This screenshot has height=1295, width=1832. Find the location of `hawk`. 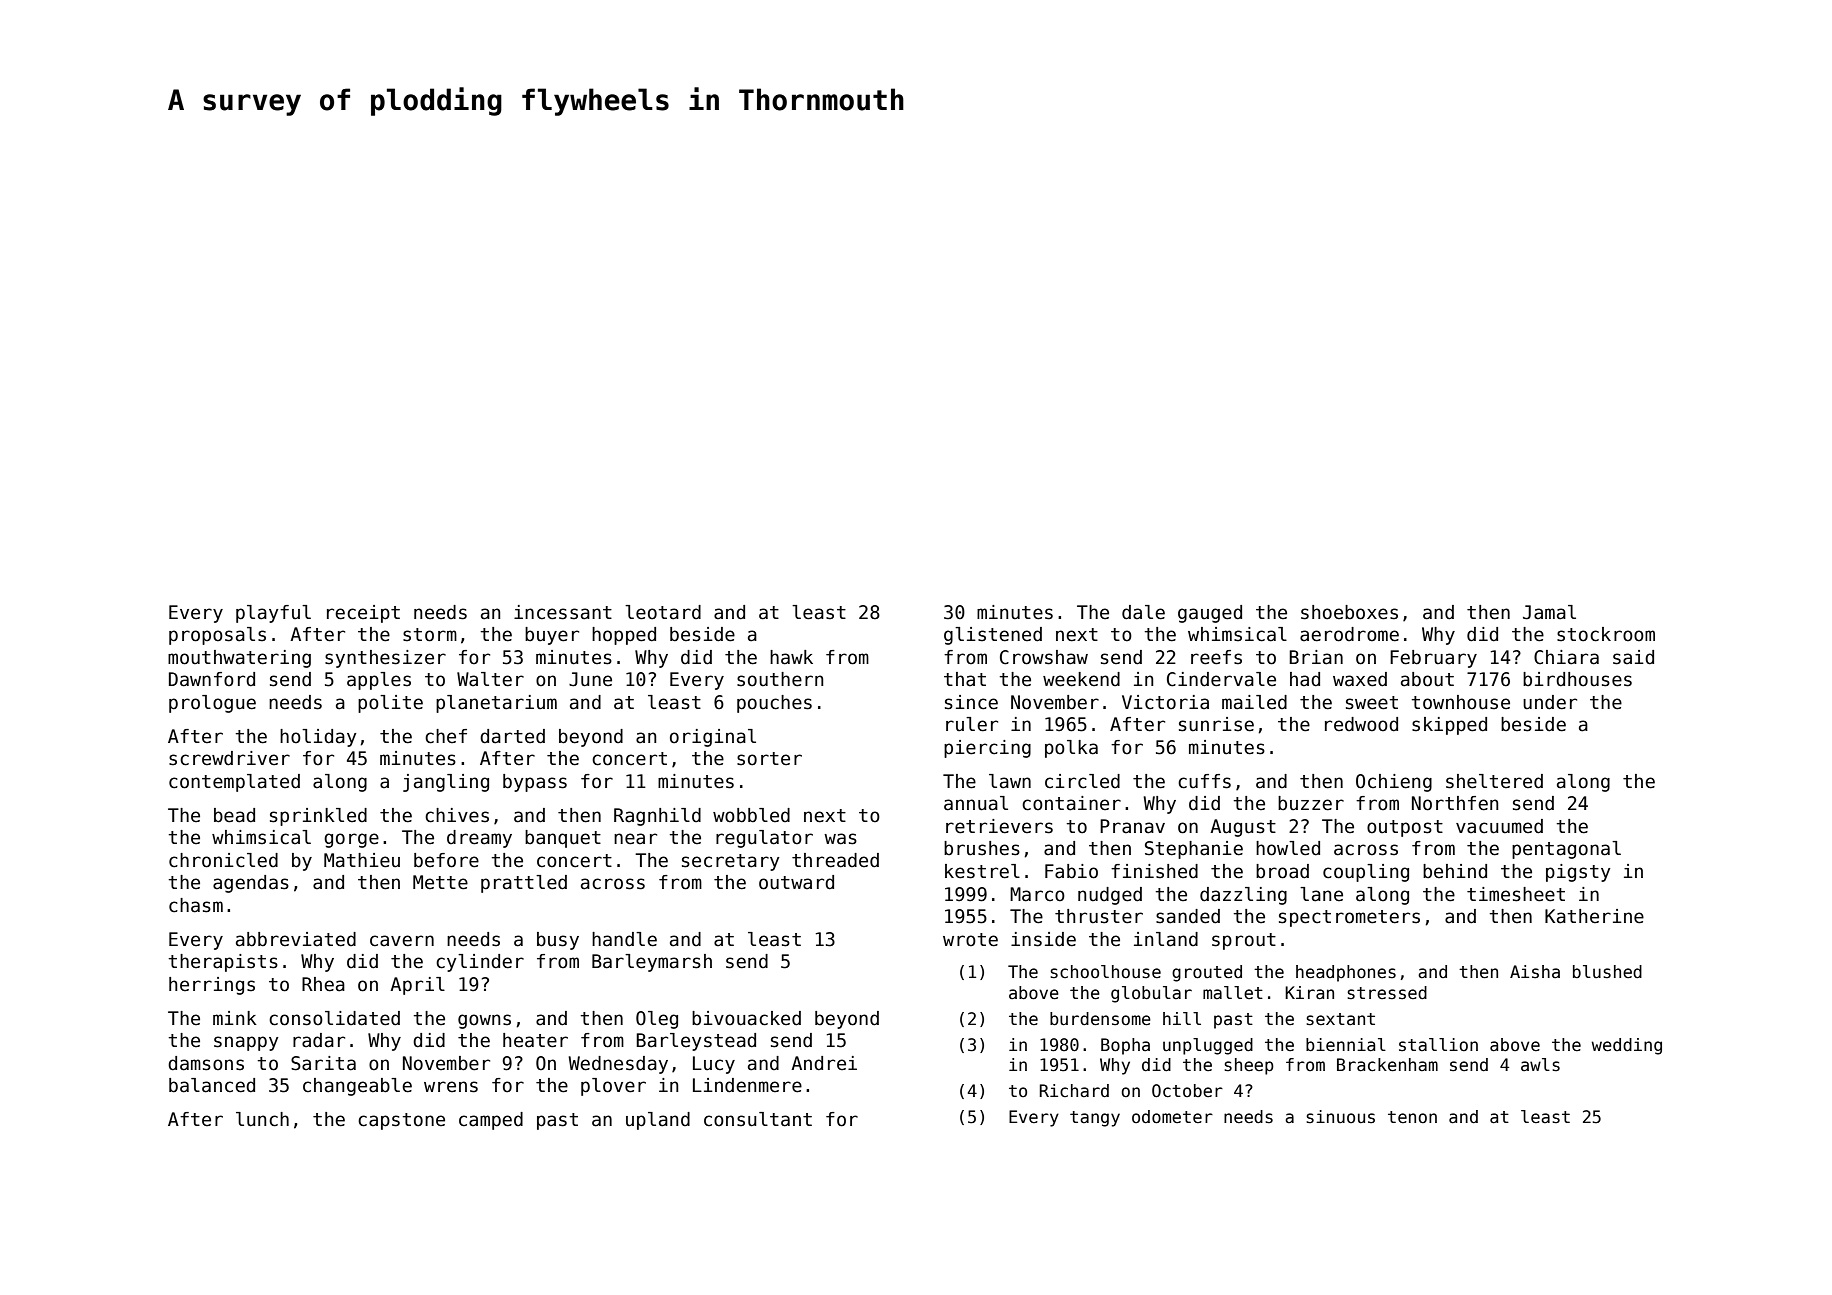

hawk is located at coordinates (791, 657).
